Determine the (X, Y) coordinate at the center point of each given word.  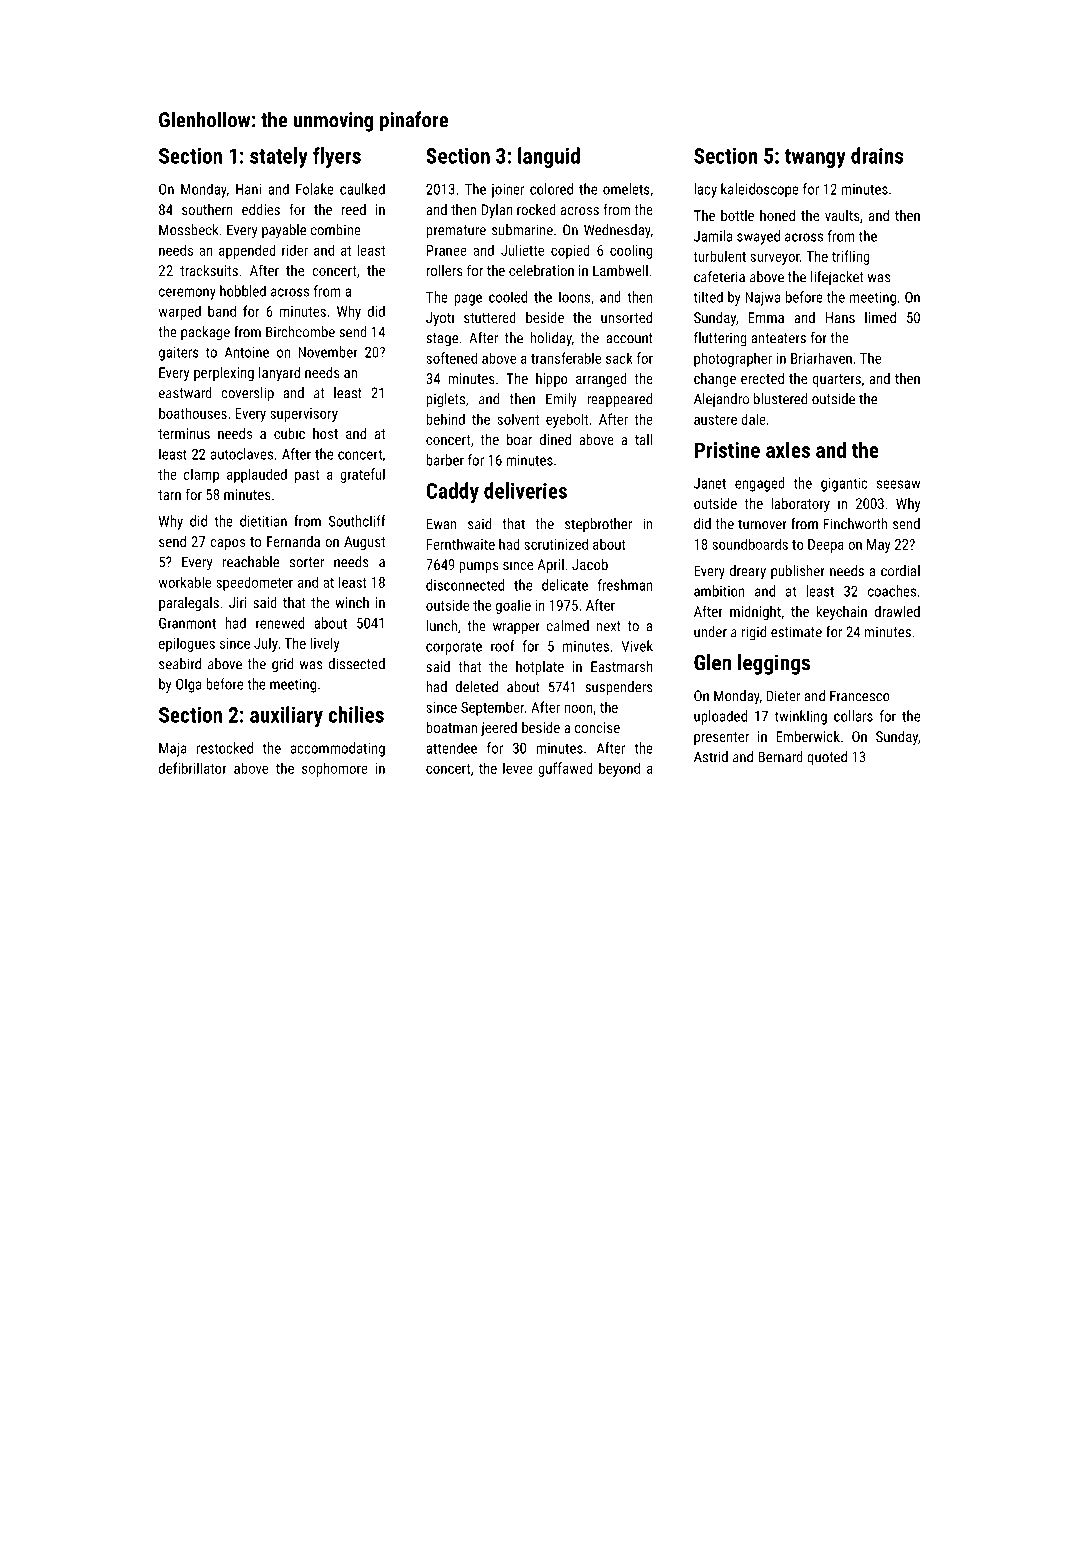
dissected (357, 664)
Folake (315, 189)
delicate (565, 585)
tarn (169, 495)
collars (853, 716)
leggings (774, 664)
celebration (541, 270)
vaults (842, 215)
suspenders (619, 688)
